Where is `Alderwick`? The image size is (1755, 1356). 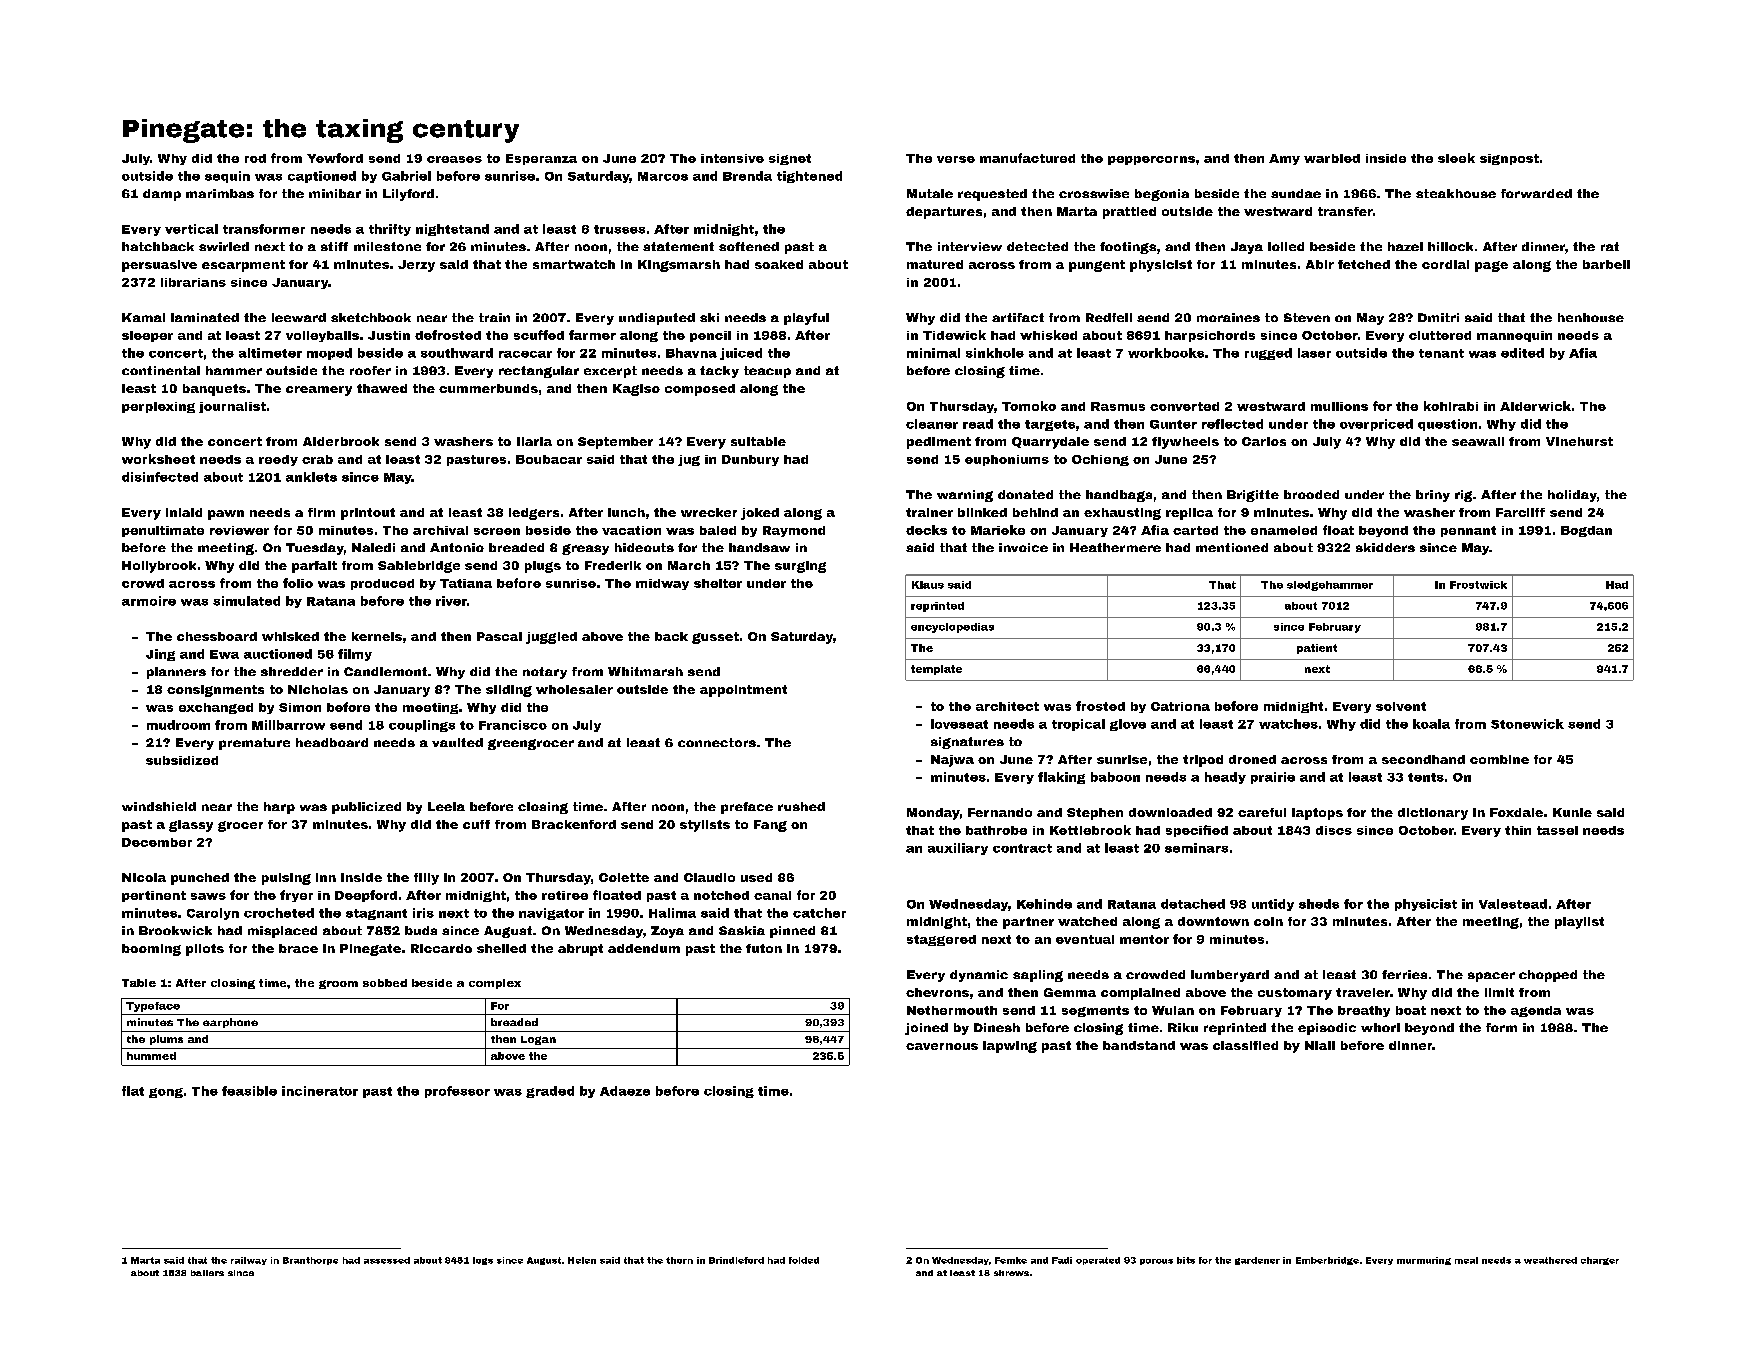
Alderwick is located at coordinates (1535, 406).
